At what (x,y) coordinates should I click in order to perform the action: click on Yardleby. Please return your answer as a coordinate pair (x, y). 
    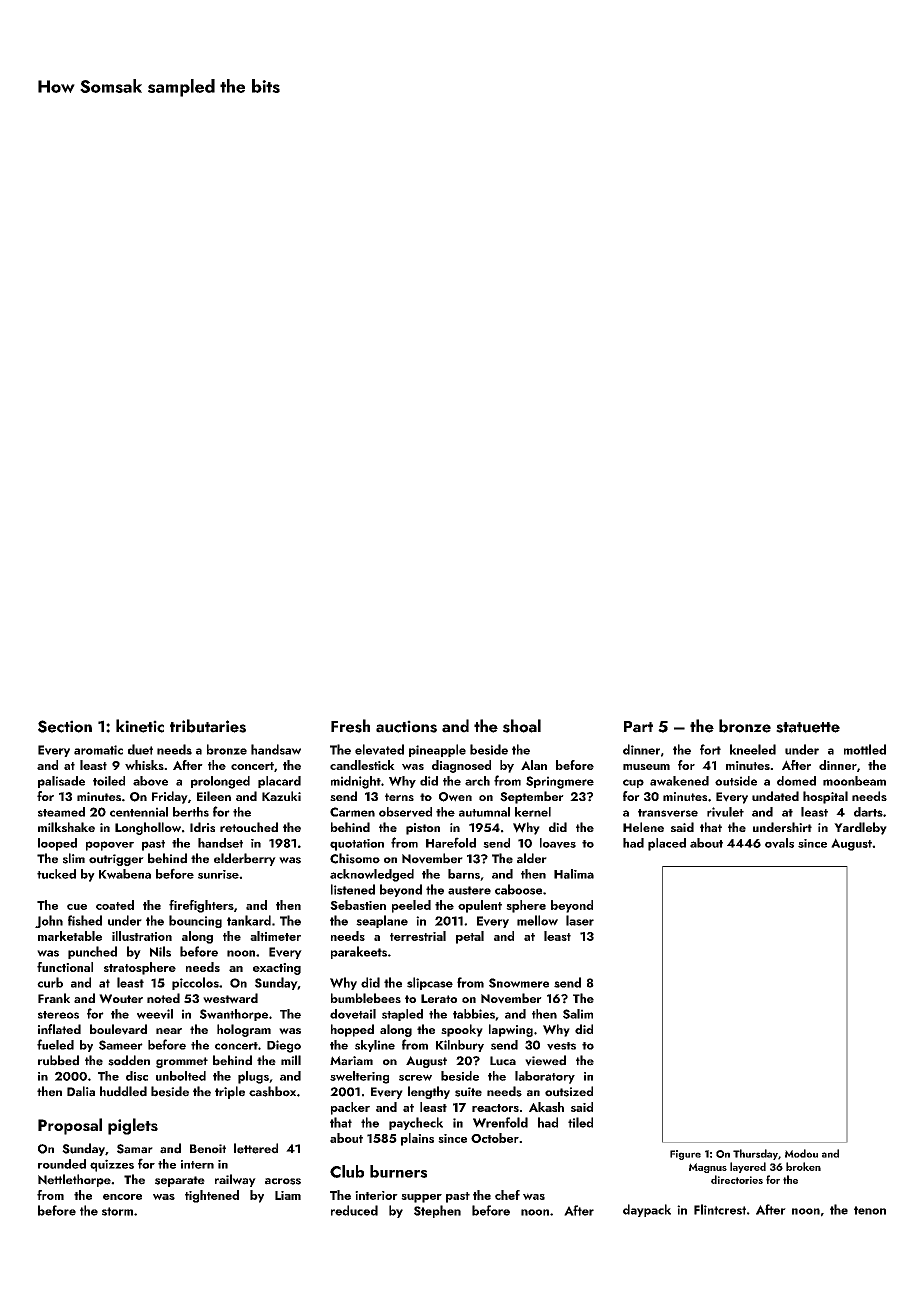
    Looking at the image, I should click on (860, 828).
